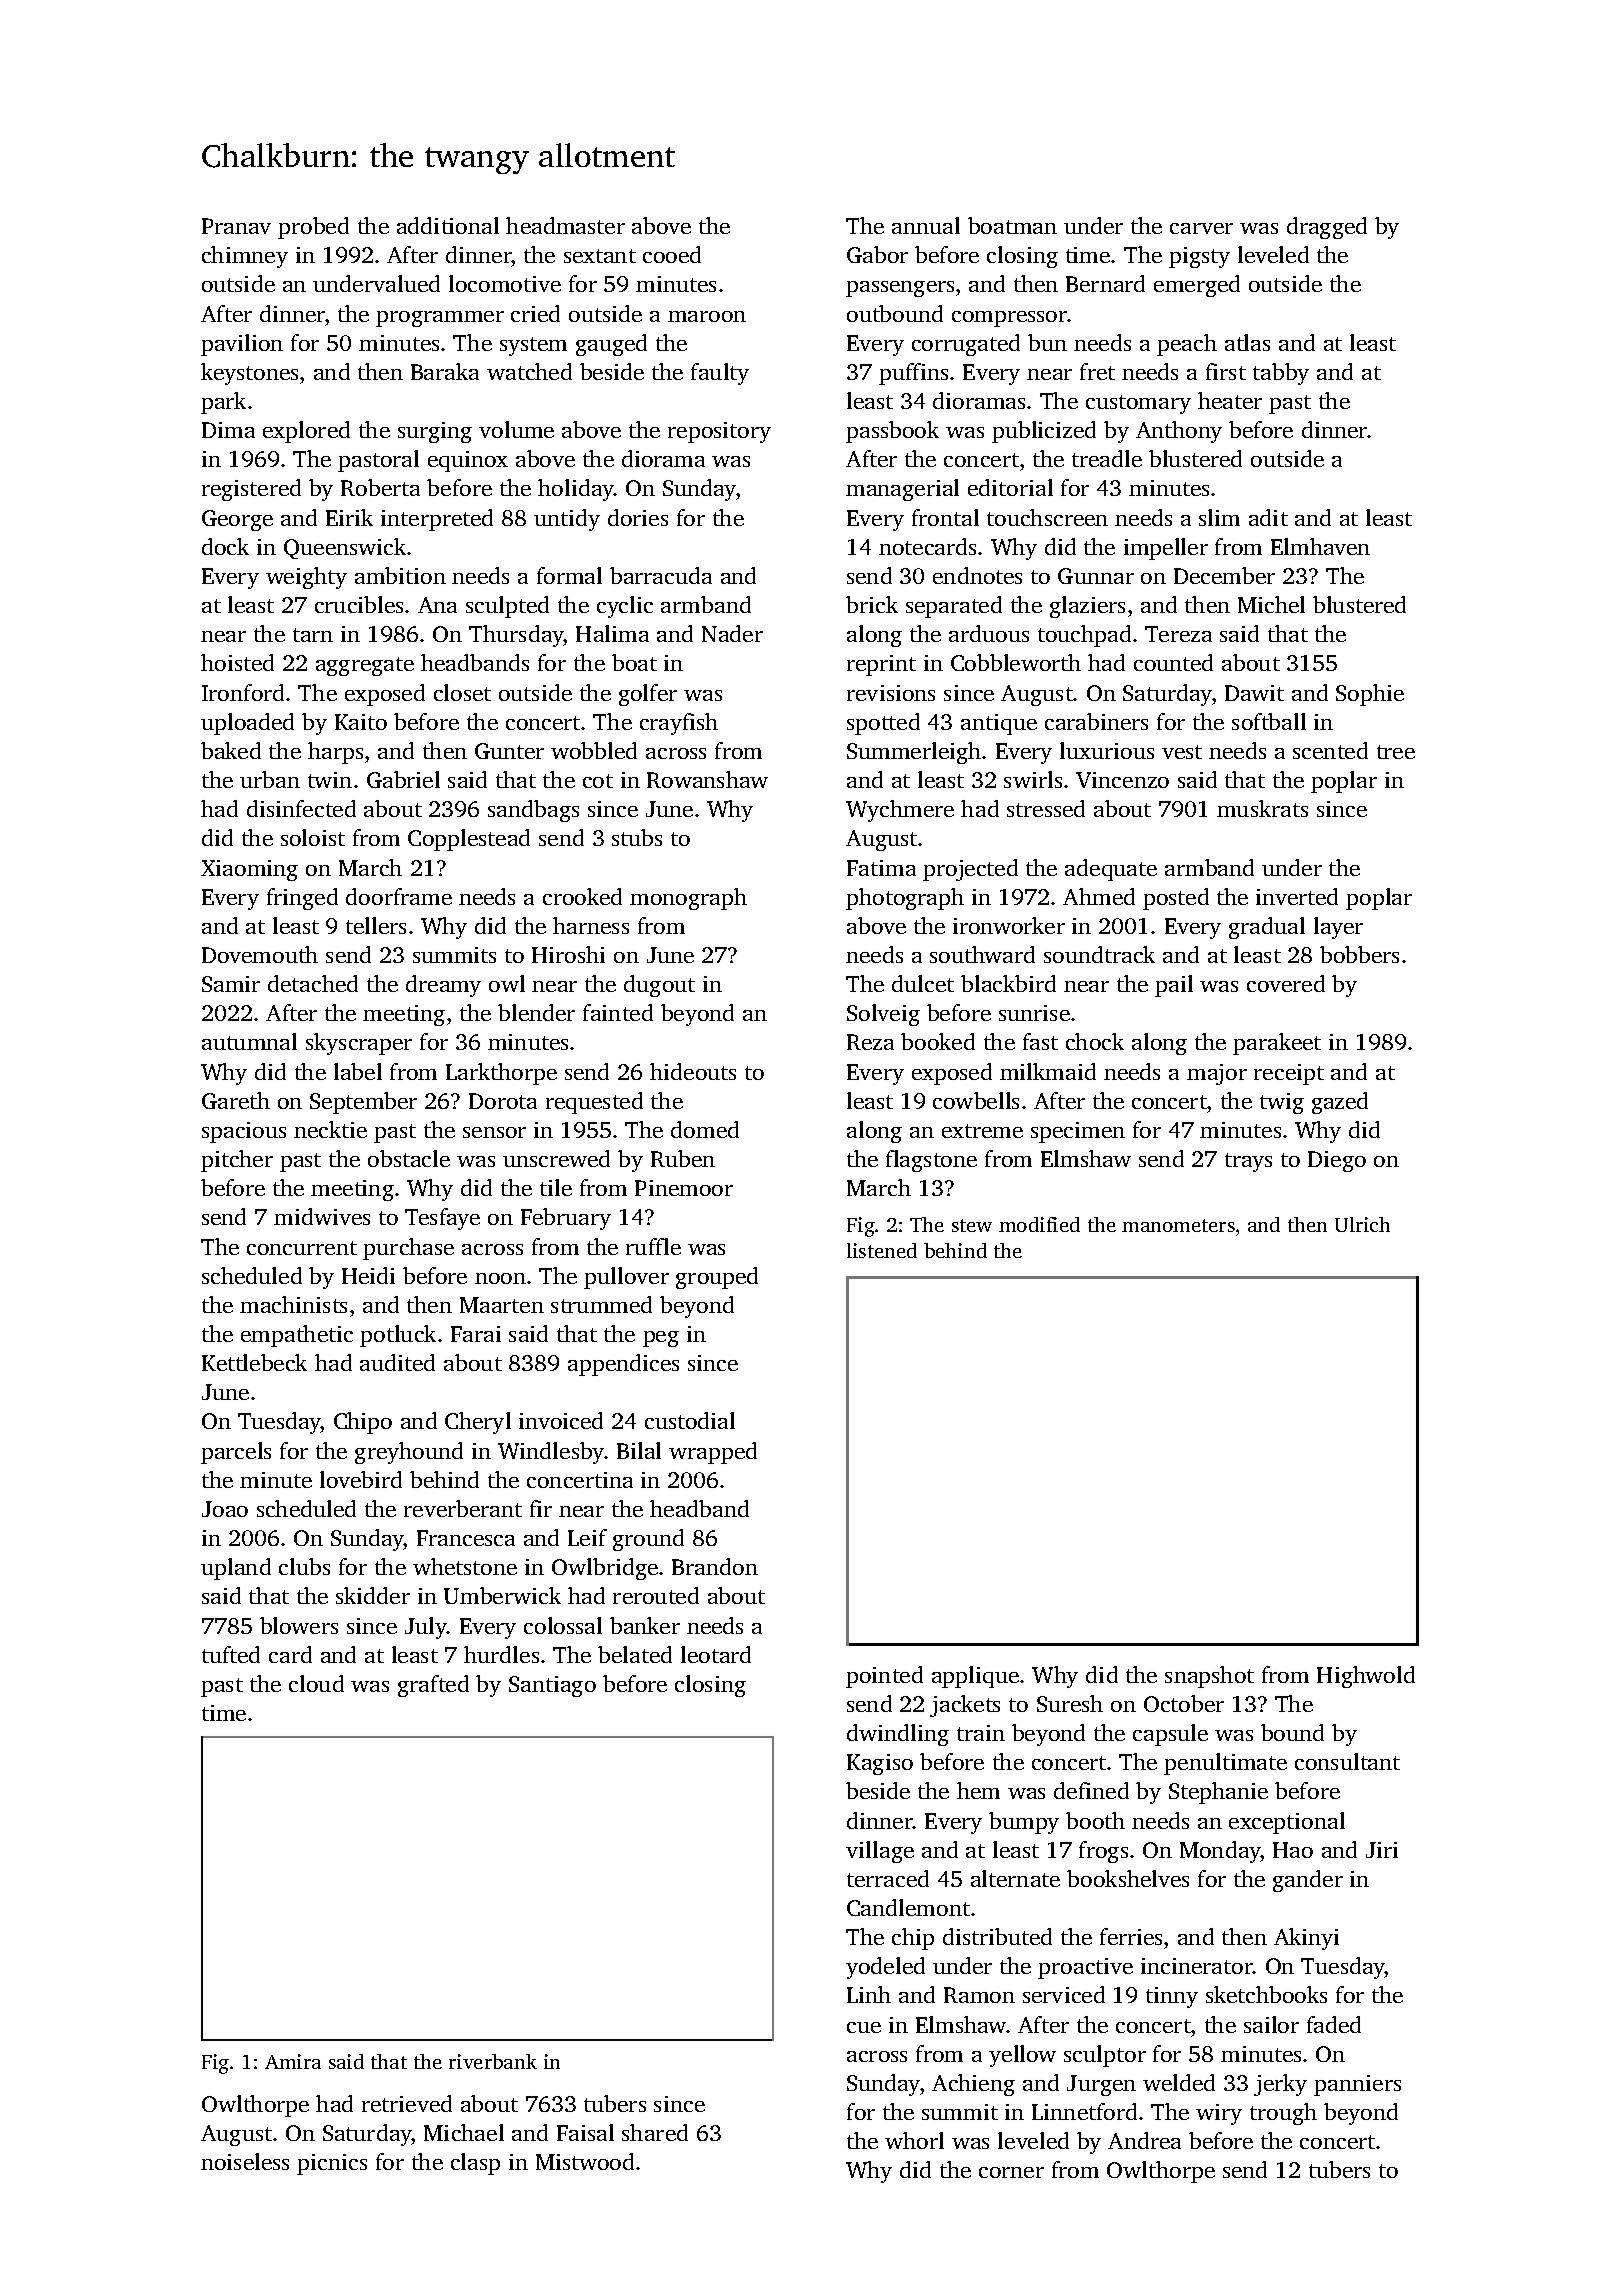 The image size is (1620, 2292). Describe the element at coordinates (997, 1936) in the screenshot. I see `distributed` at that location.
